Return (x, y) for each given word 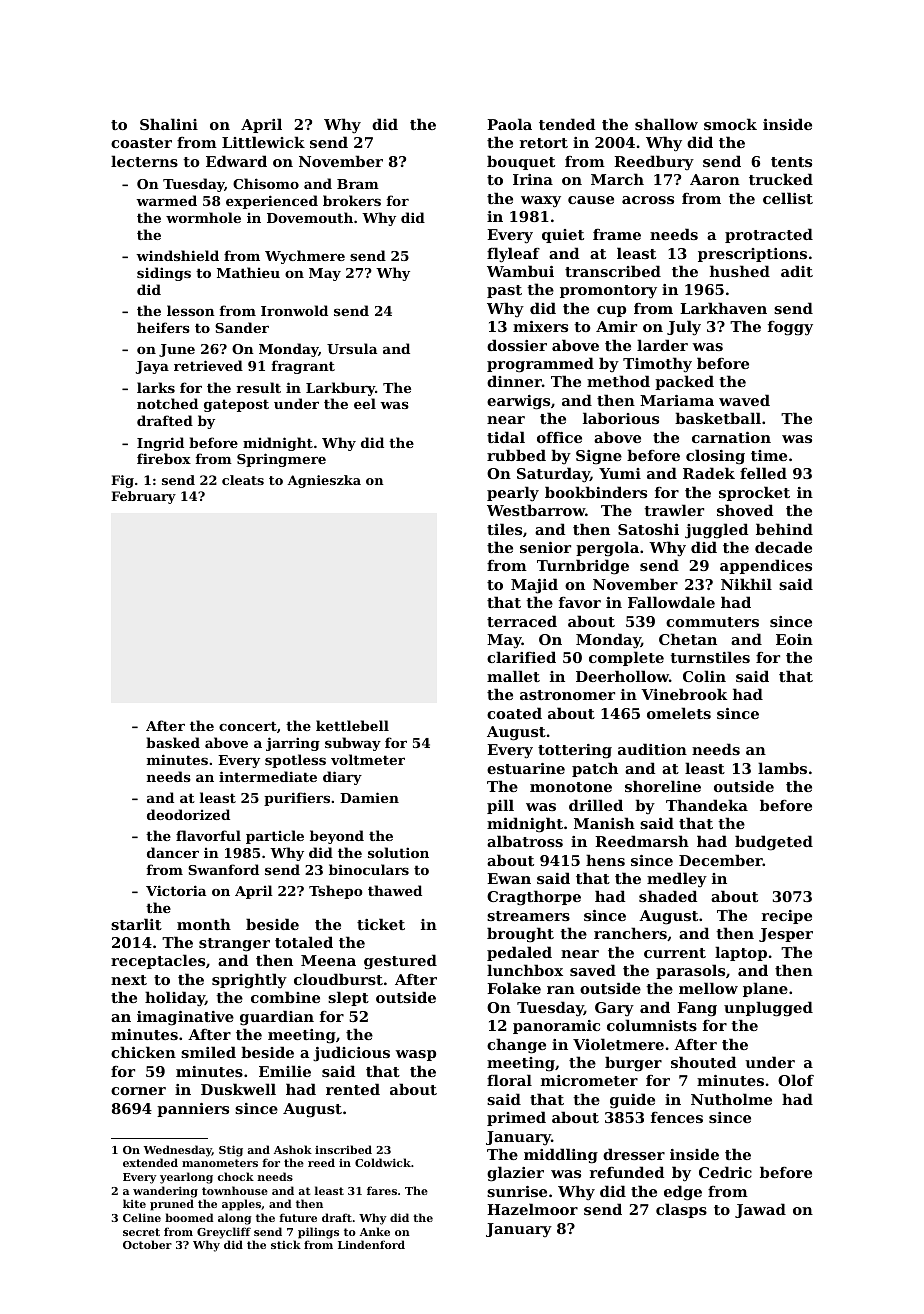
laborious (621, 418)
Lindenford (371, 1244)
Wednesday (178, 1151)
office (559, 437)
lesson (191, 310)
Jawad (760, 1210)
